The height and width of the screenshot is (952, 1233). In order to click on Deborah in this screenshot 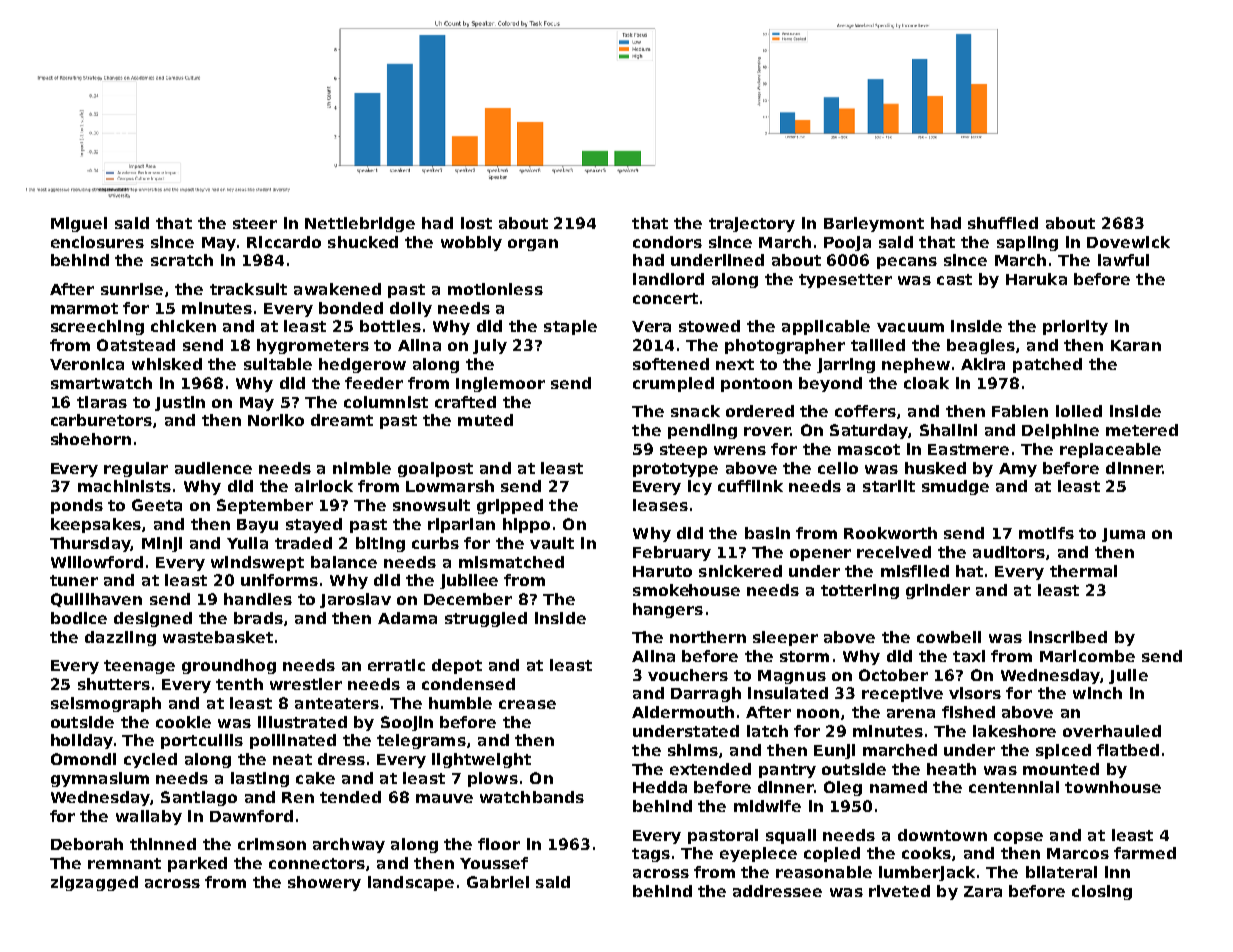, I will do `click(87, 844)`.
